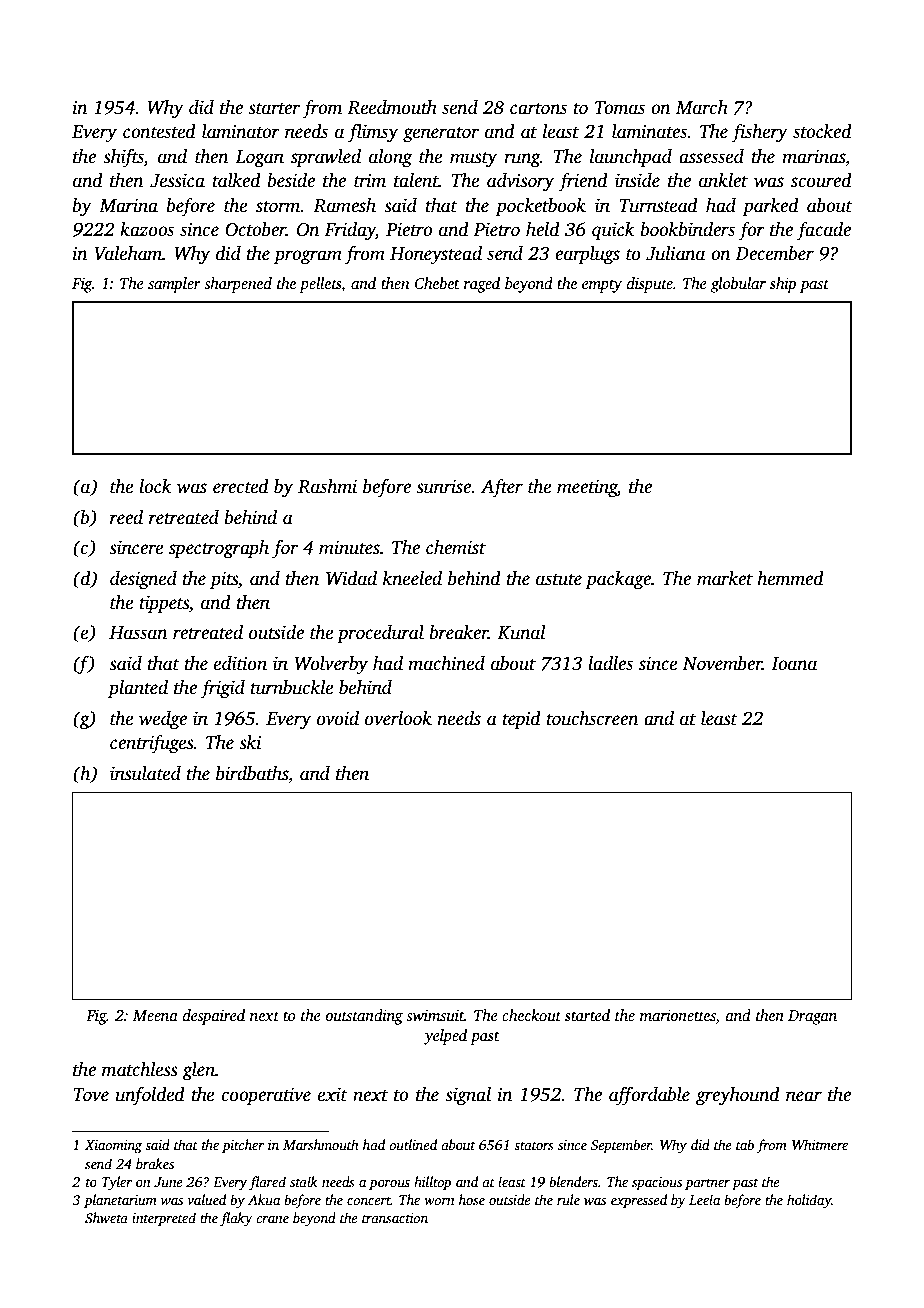 This document has height=1308, width=924. What do you see at coordinates (274, 109) in the document?
I see `starter` at bounding box center [274, 109].
